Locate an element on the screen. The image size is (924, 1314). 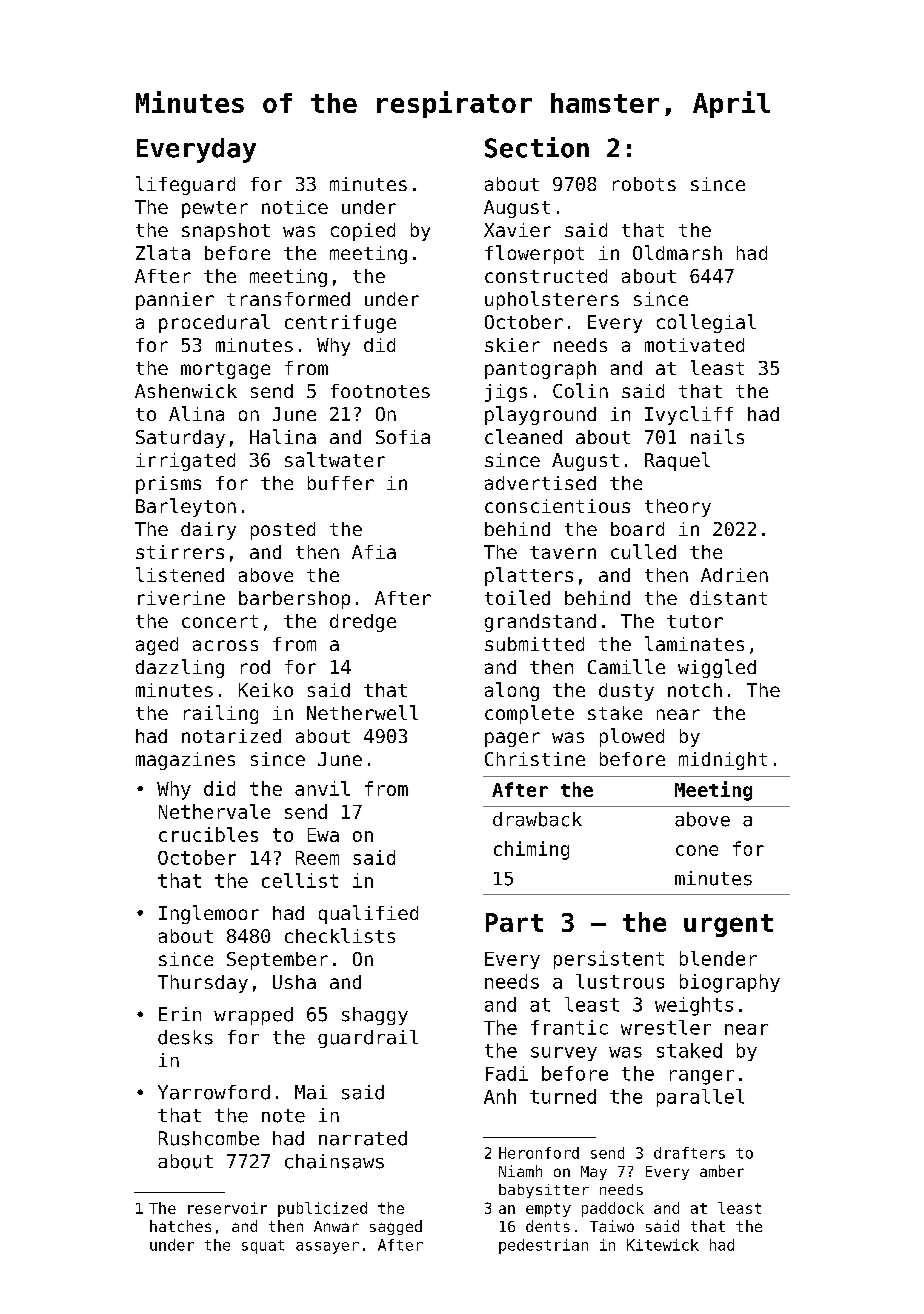
cleaned is located at coordinates (523, 436).
